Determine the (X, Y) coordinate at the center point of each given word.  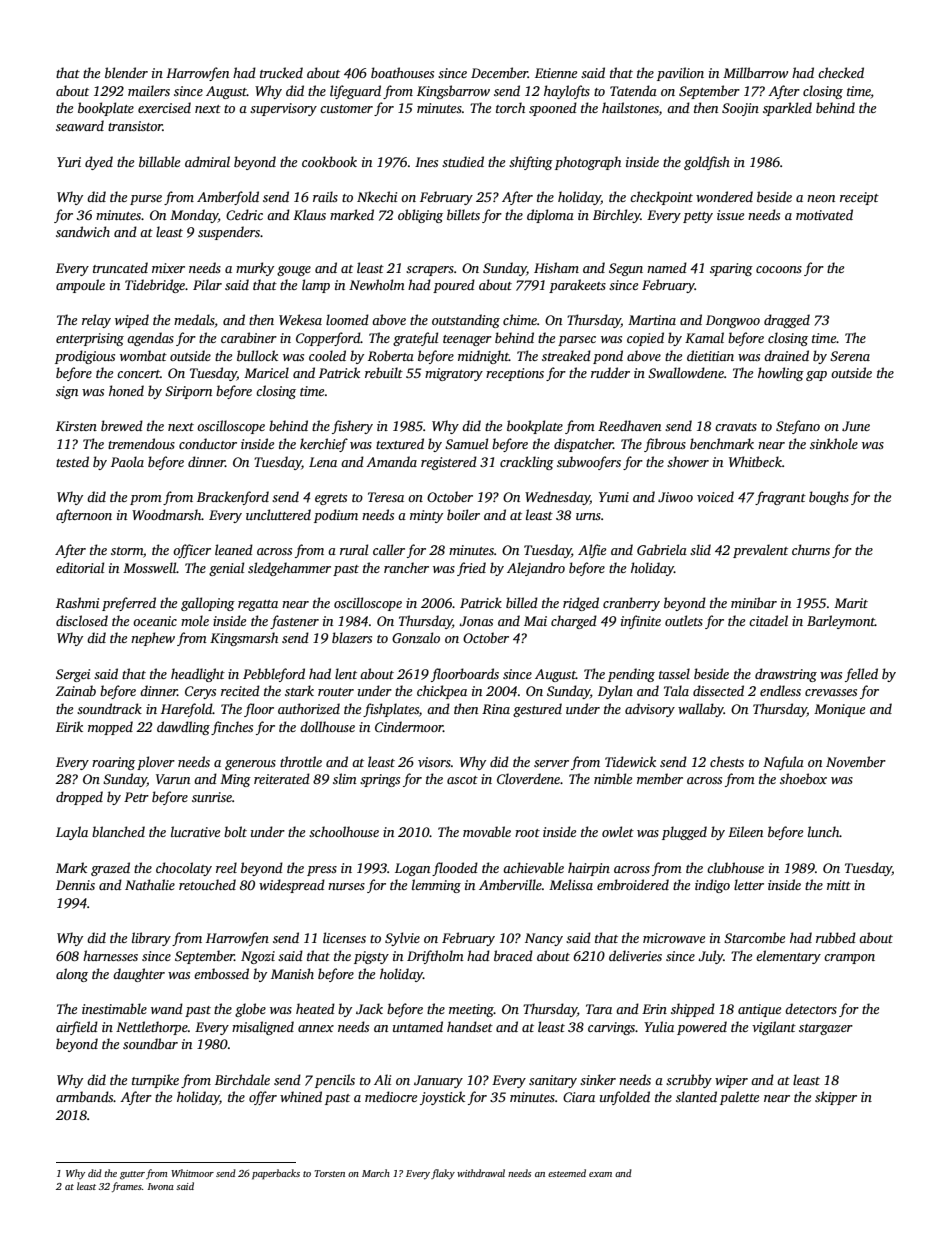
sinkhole (834, 443)
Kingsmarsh (244, 639)
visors (434, 762)
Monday (194, 216)
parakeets (577, 286)
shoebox (803, 778)
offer (263, 1098)
